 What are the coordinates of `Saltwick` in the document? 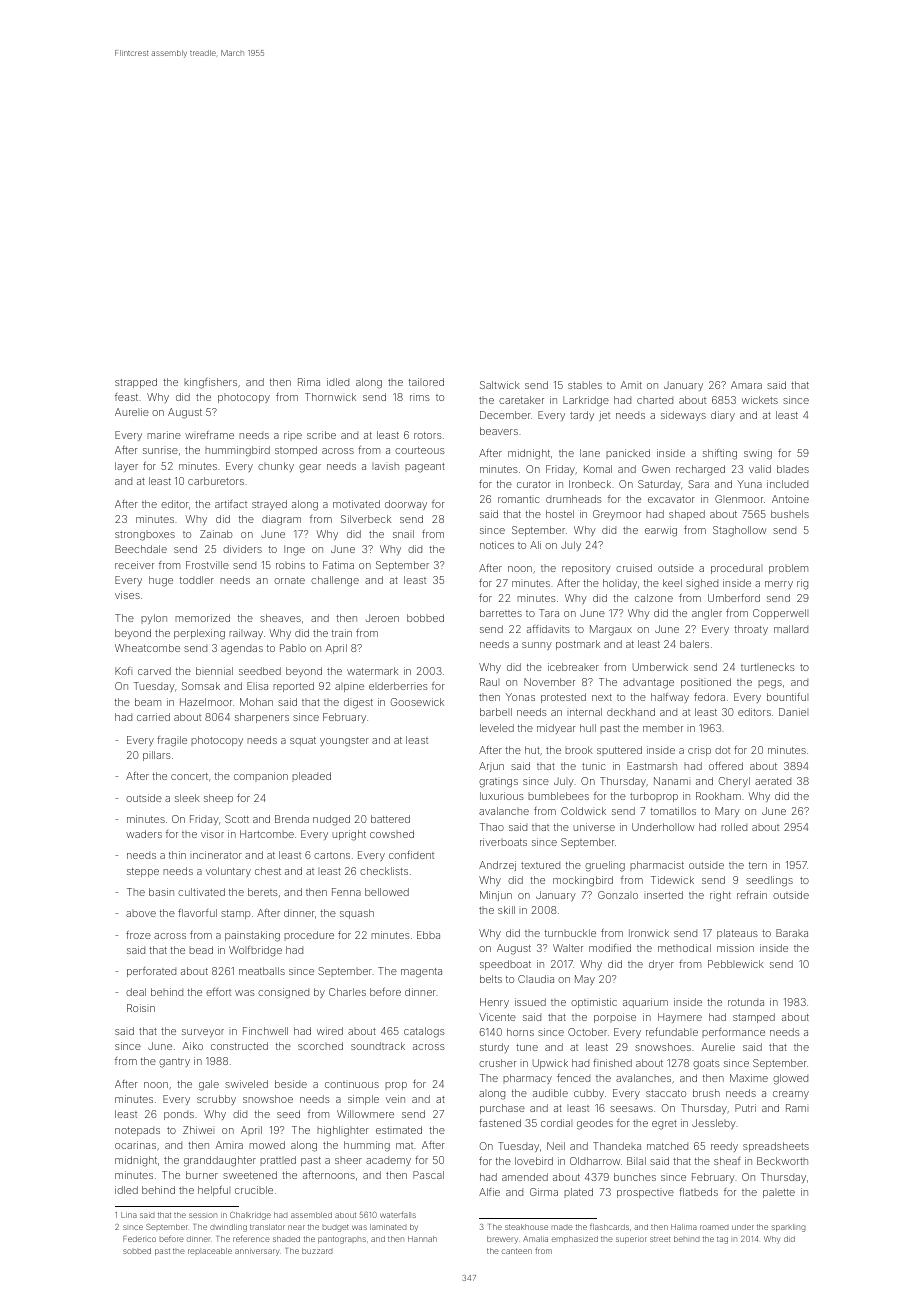 It's located at (500, 385).
